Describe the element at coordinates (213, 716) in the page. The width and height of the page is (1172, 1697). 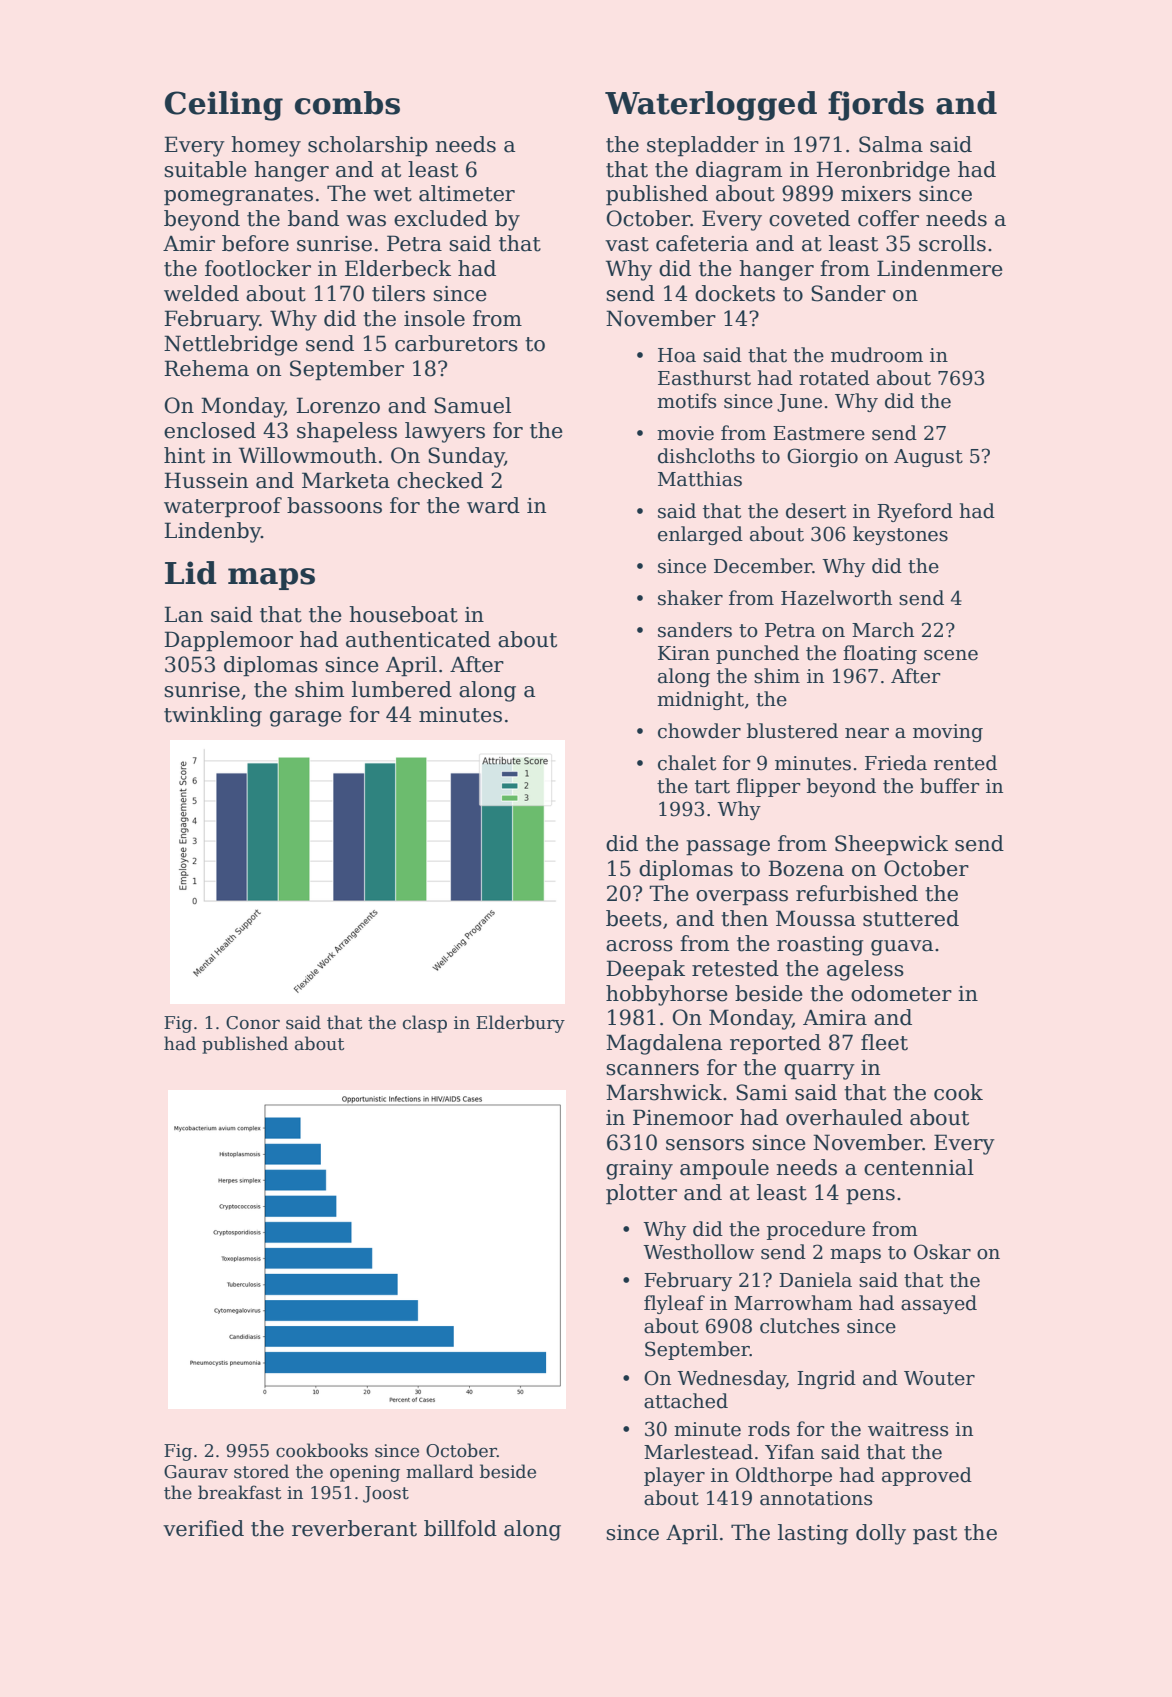
I see `twinkling` at that location.
